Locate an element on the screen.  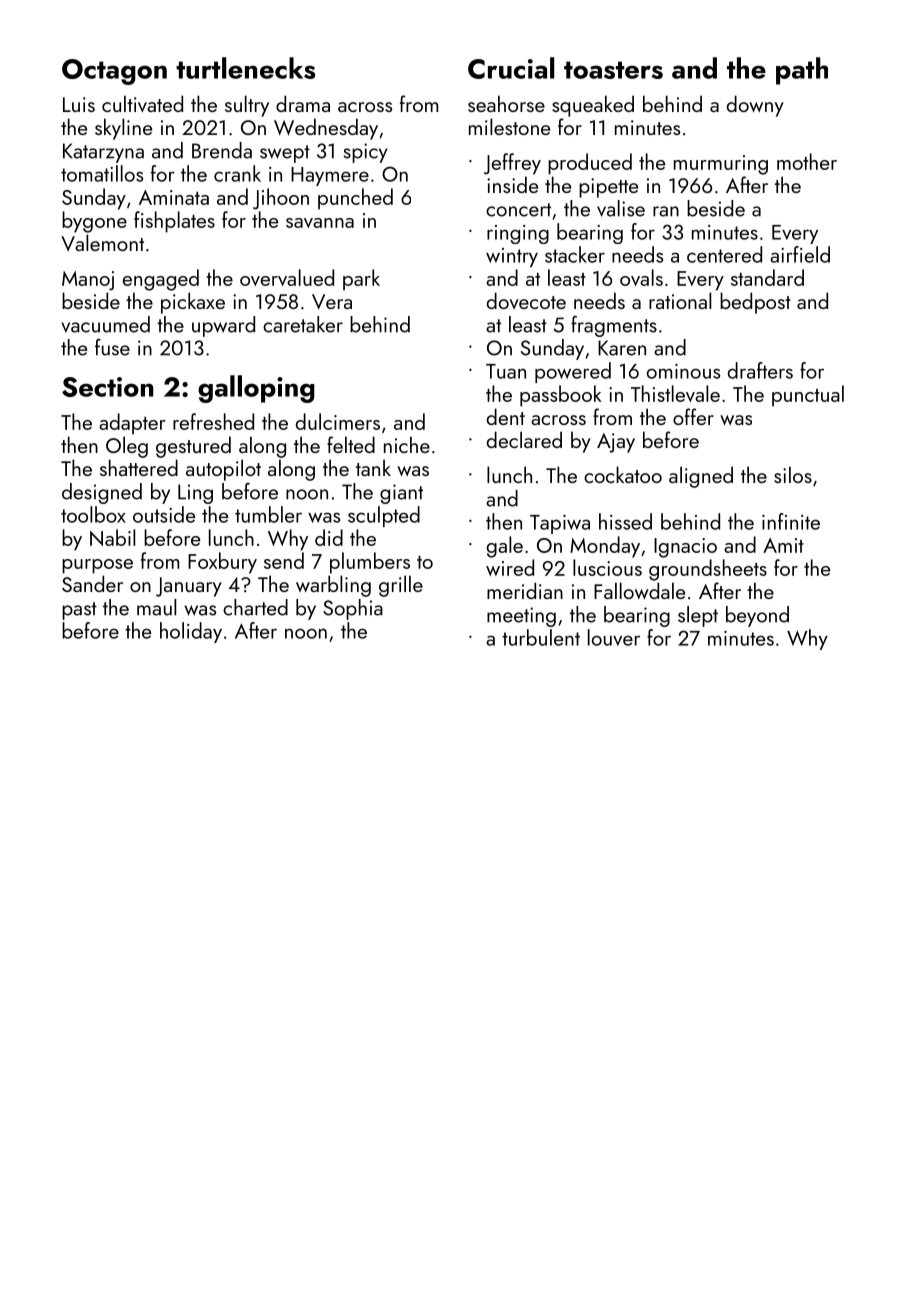
Tuan is located at coordinates (506, 371).
